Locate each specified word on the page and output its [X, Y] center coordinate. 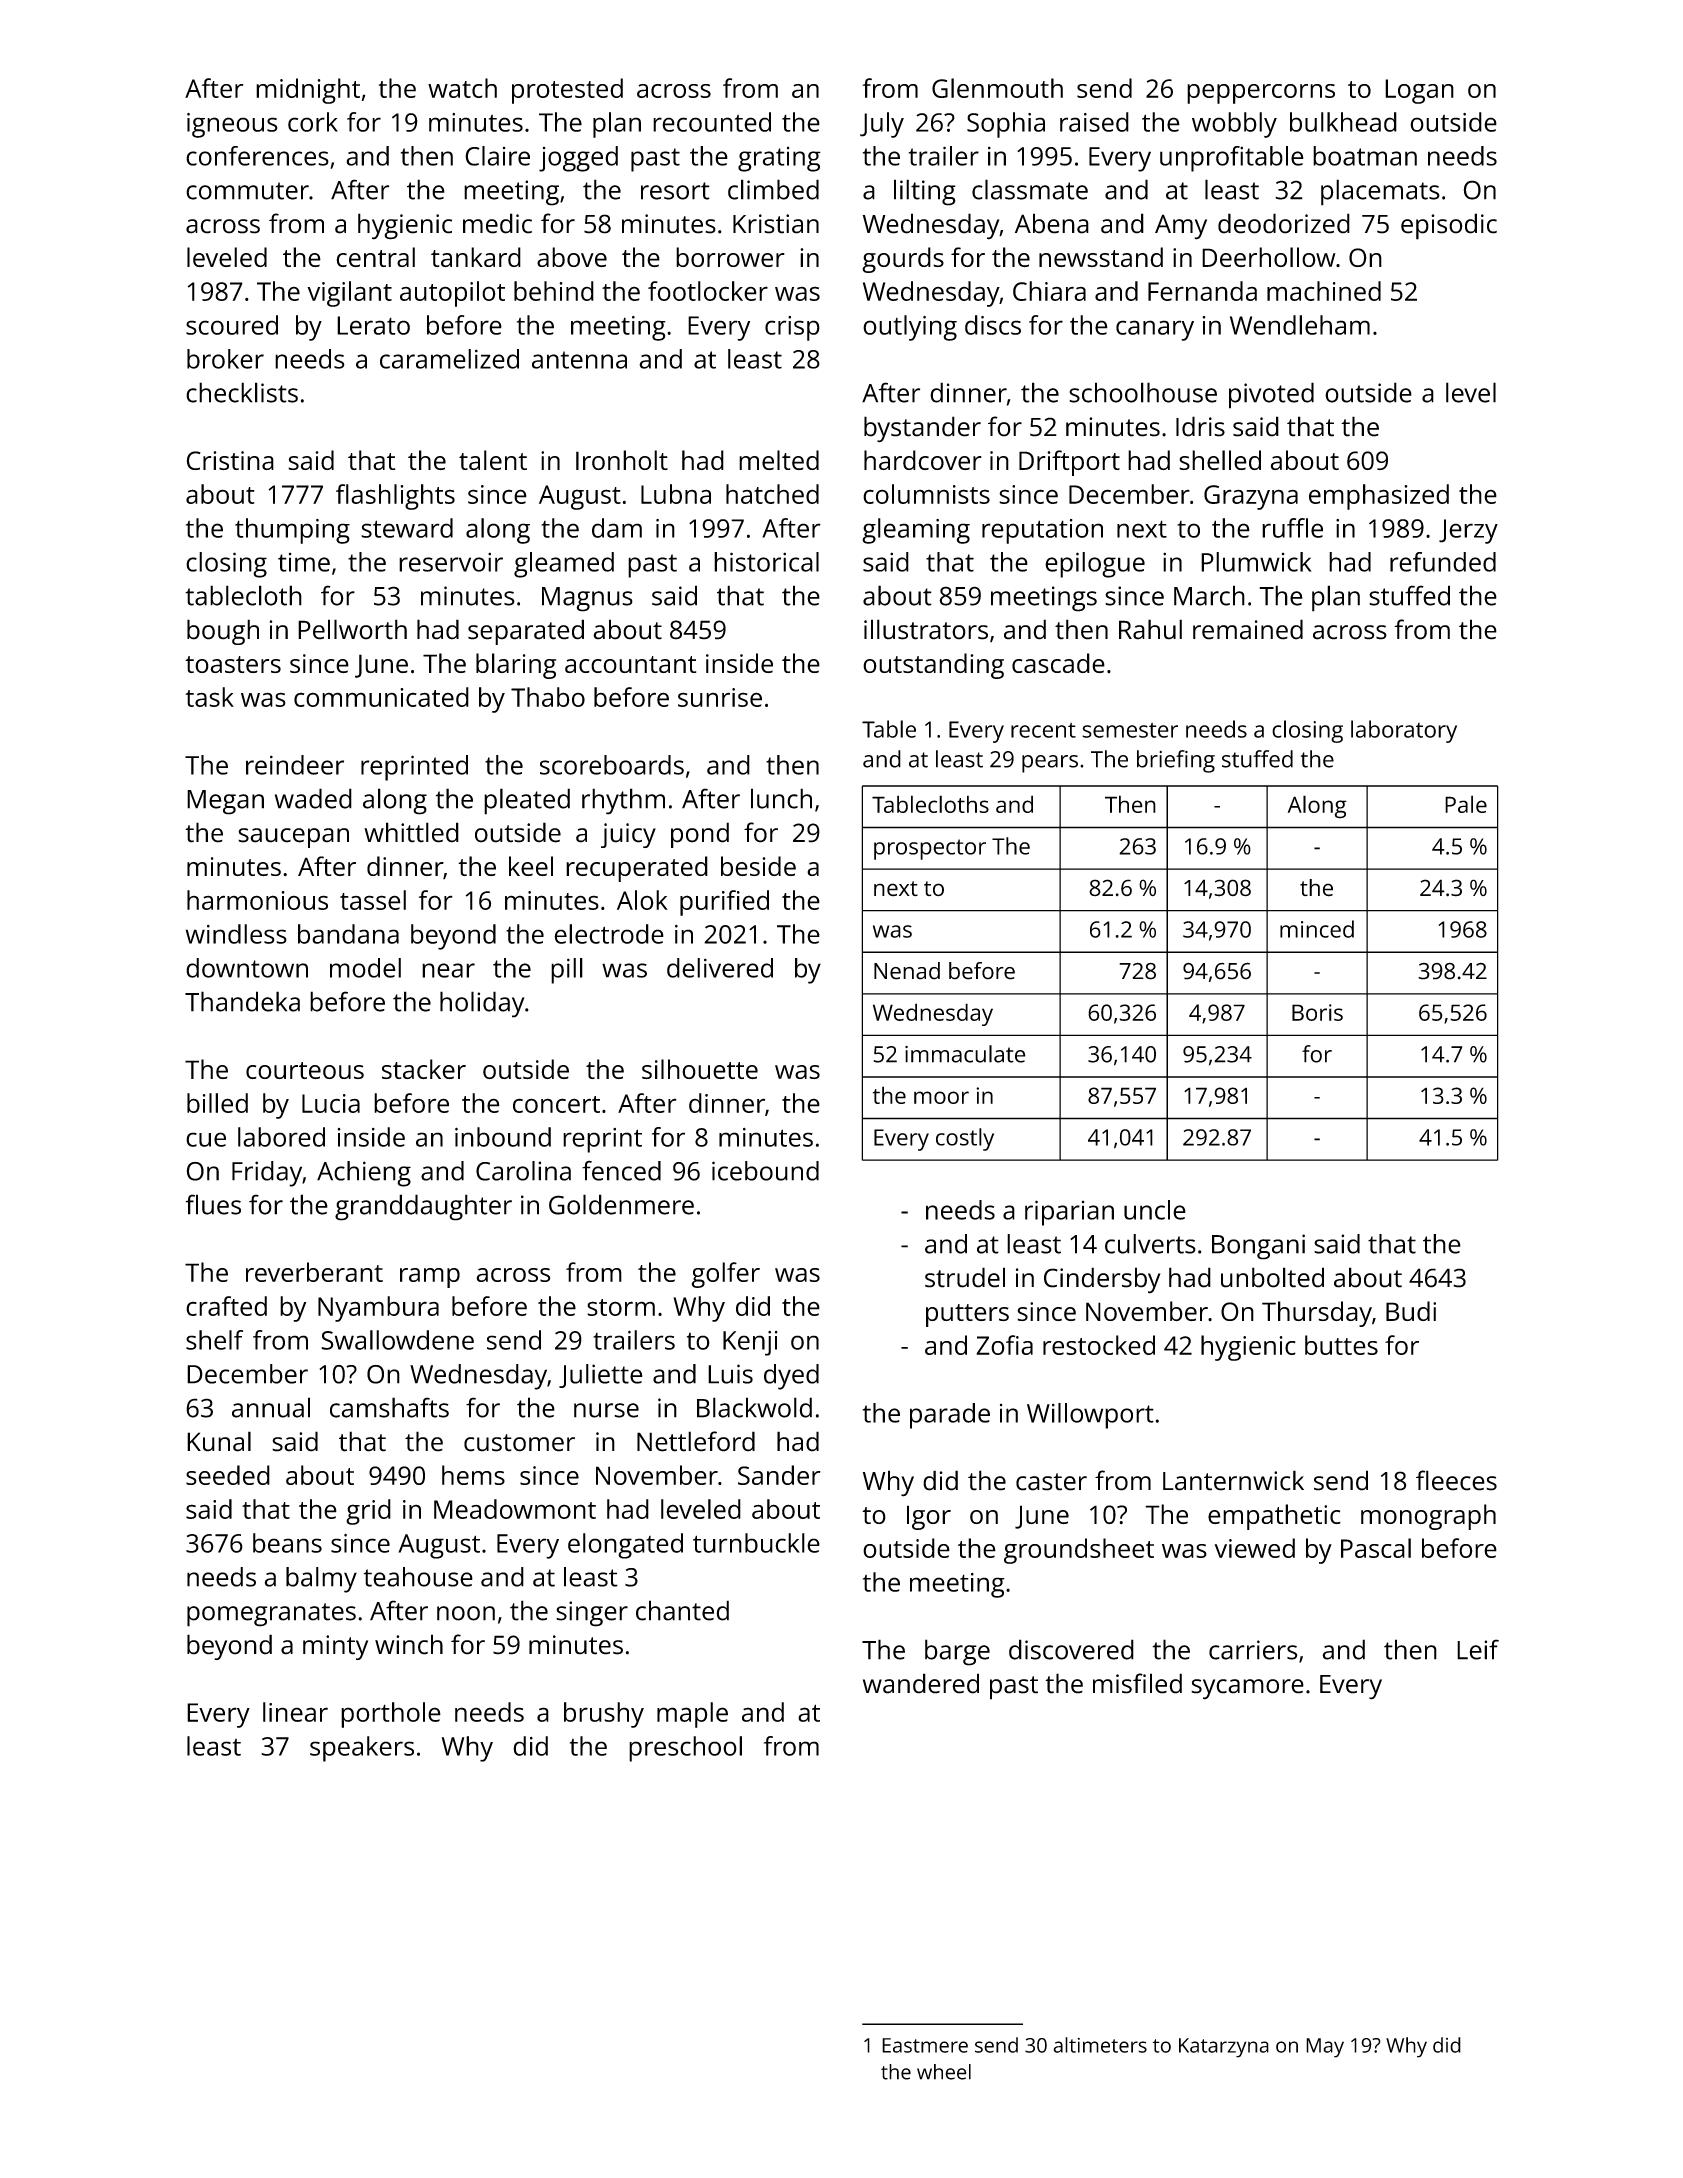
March [1209, 595]
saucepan [293, 838]
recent [1043, 730]
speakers [362, 1749]
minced [1317, 929]
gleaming [916, 531]
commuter [247, 191]
